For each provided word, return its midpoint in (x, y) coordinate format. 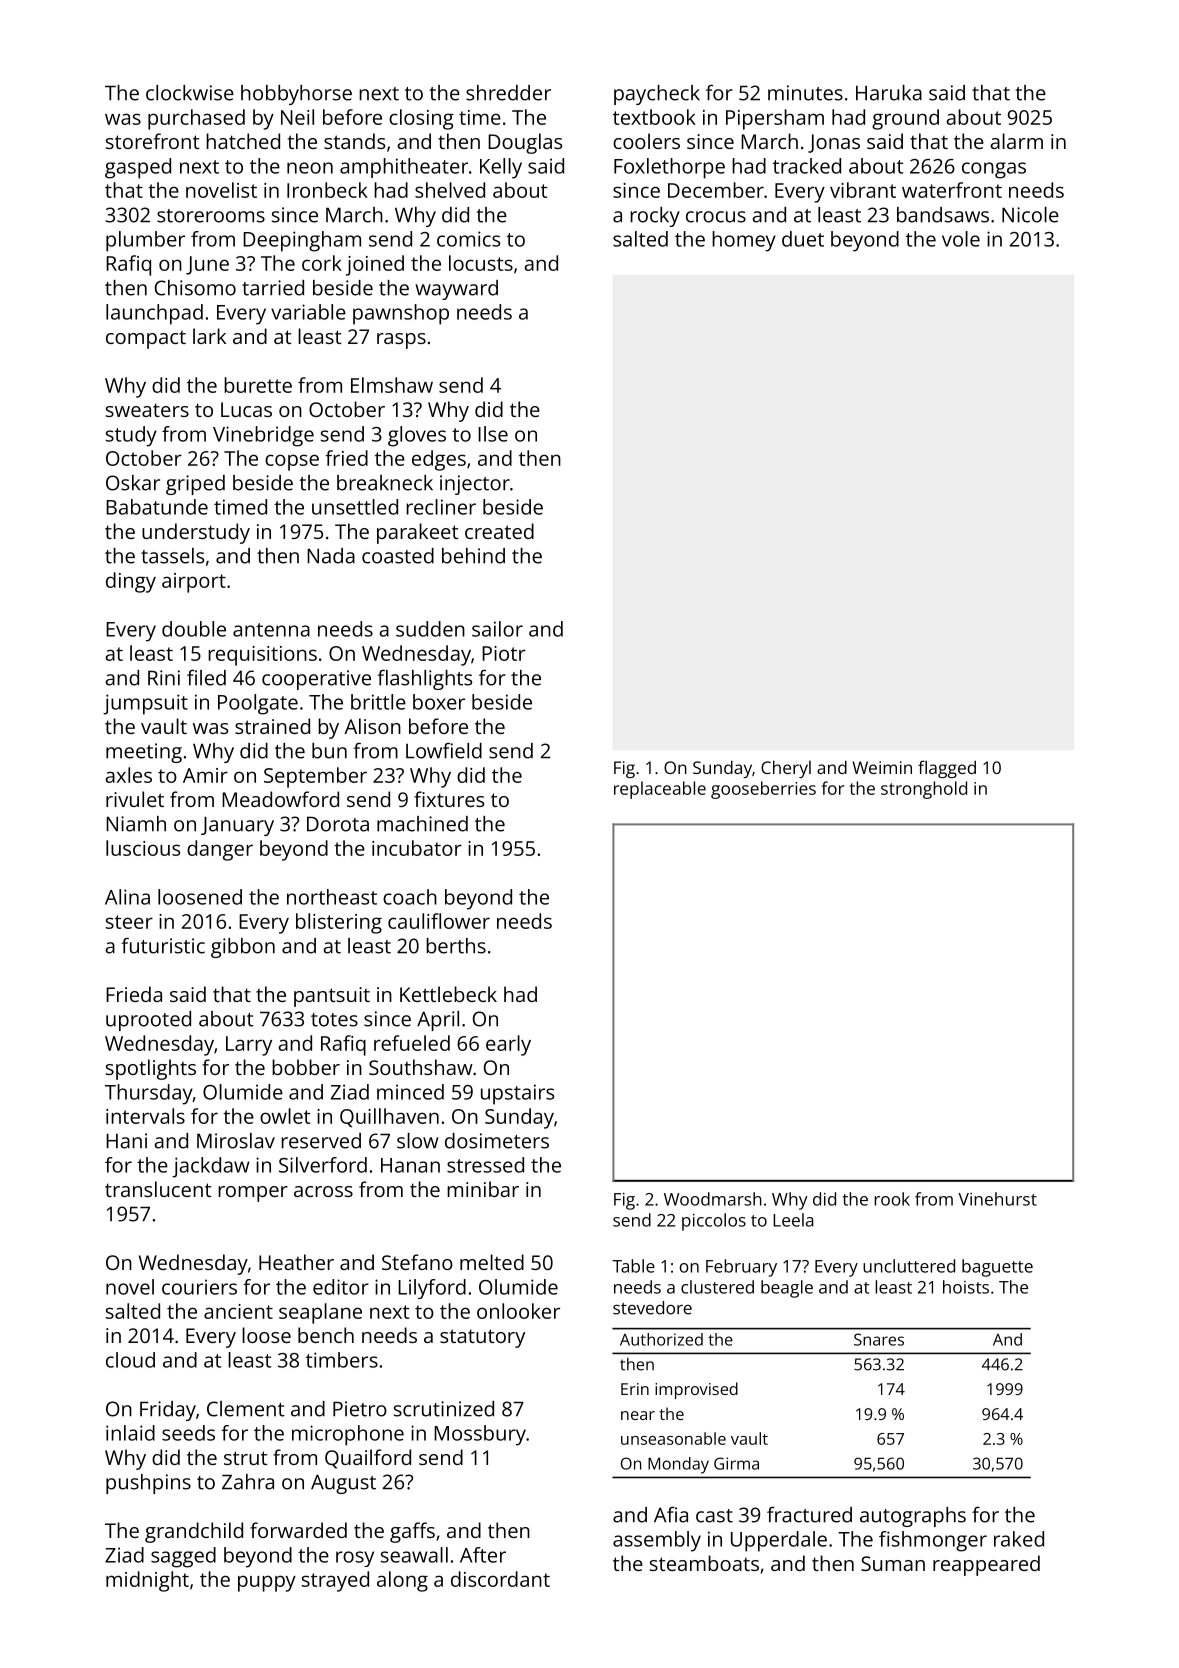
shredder (508, 93)
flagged (947, 769)
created (499, 531)
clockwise (190, 93)
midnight (147, 1581)
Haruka (889, 93)
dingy (131, 582)
